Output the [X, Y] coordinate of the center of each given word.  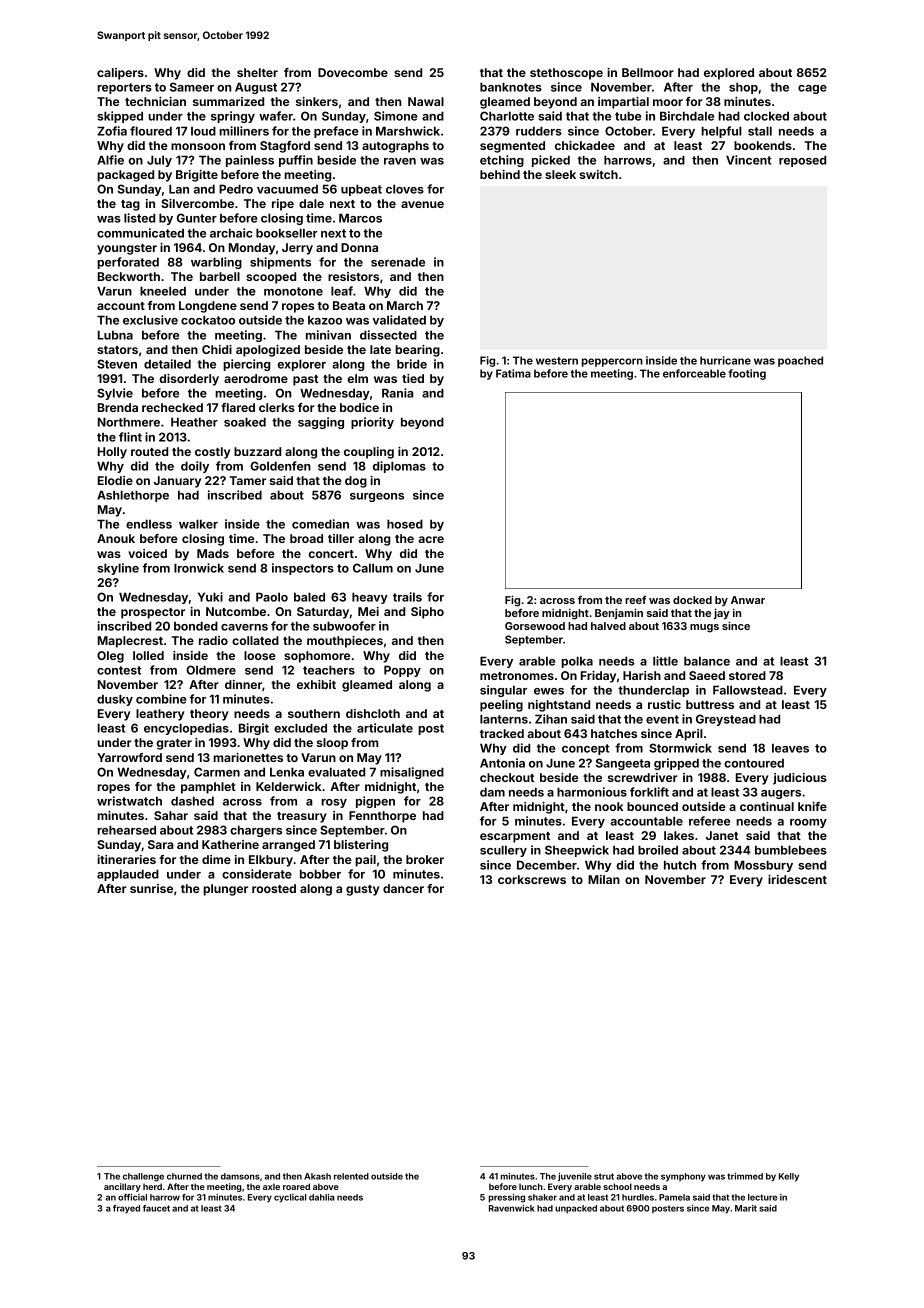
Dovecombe [353, 72]
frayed [126, 1209]
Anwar [748, 600]
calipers [120, 74]
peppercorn [612, 362]
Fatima [513, 373]
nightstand [559, 706]
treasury [302, 817]
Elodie [115, 480]
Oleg [110, 657]
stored [747, 675]
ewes [549, 691]
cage [812, 89]
